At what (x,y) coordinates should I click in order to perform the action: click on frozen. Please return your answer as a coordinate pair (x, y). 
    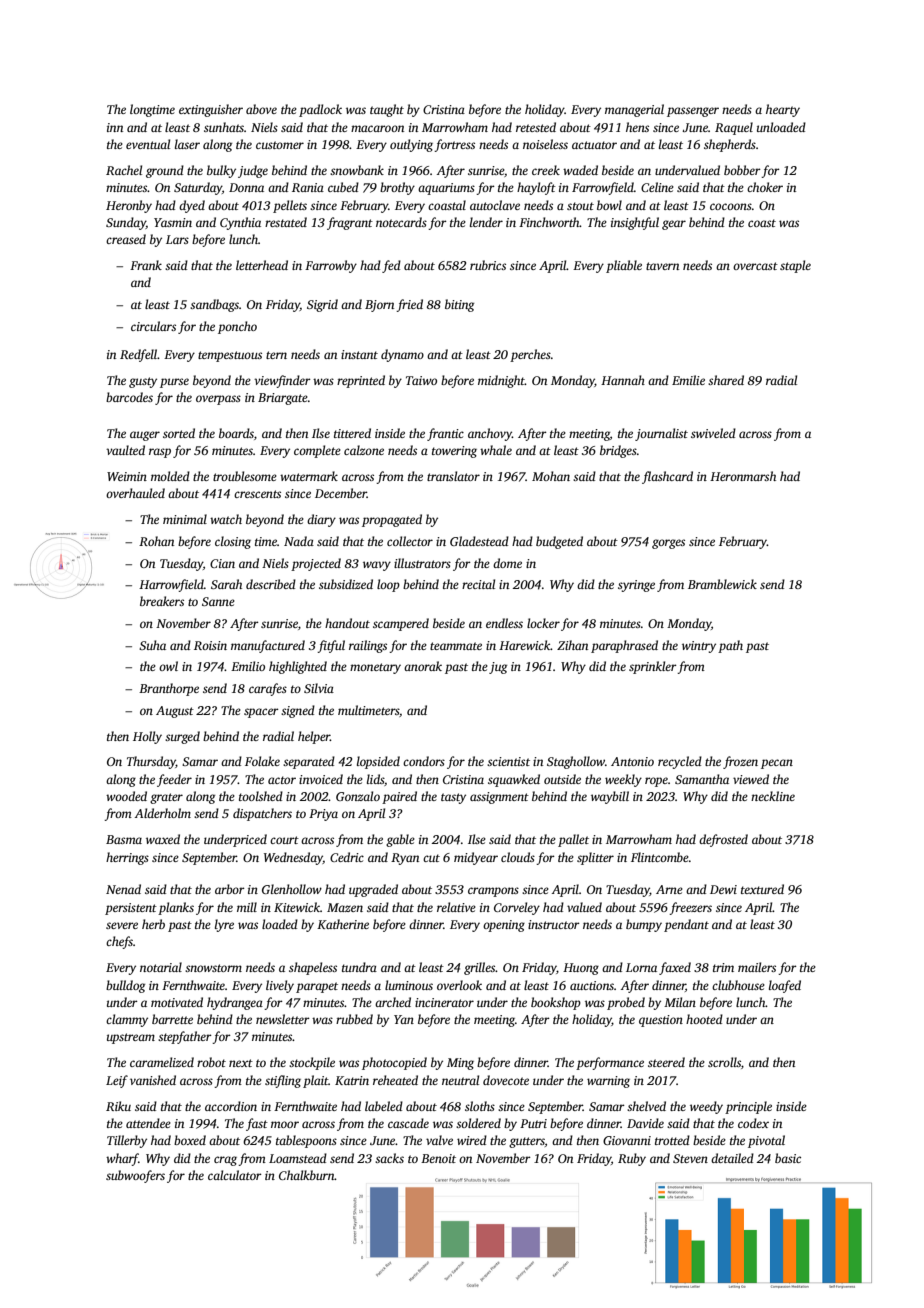
    Looking at the image, I should click on (740, 762).
